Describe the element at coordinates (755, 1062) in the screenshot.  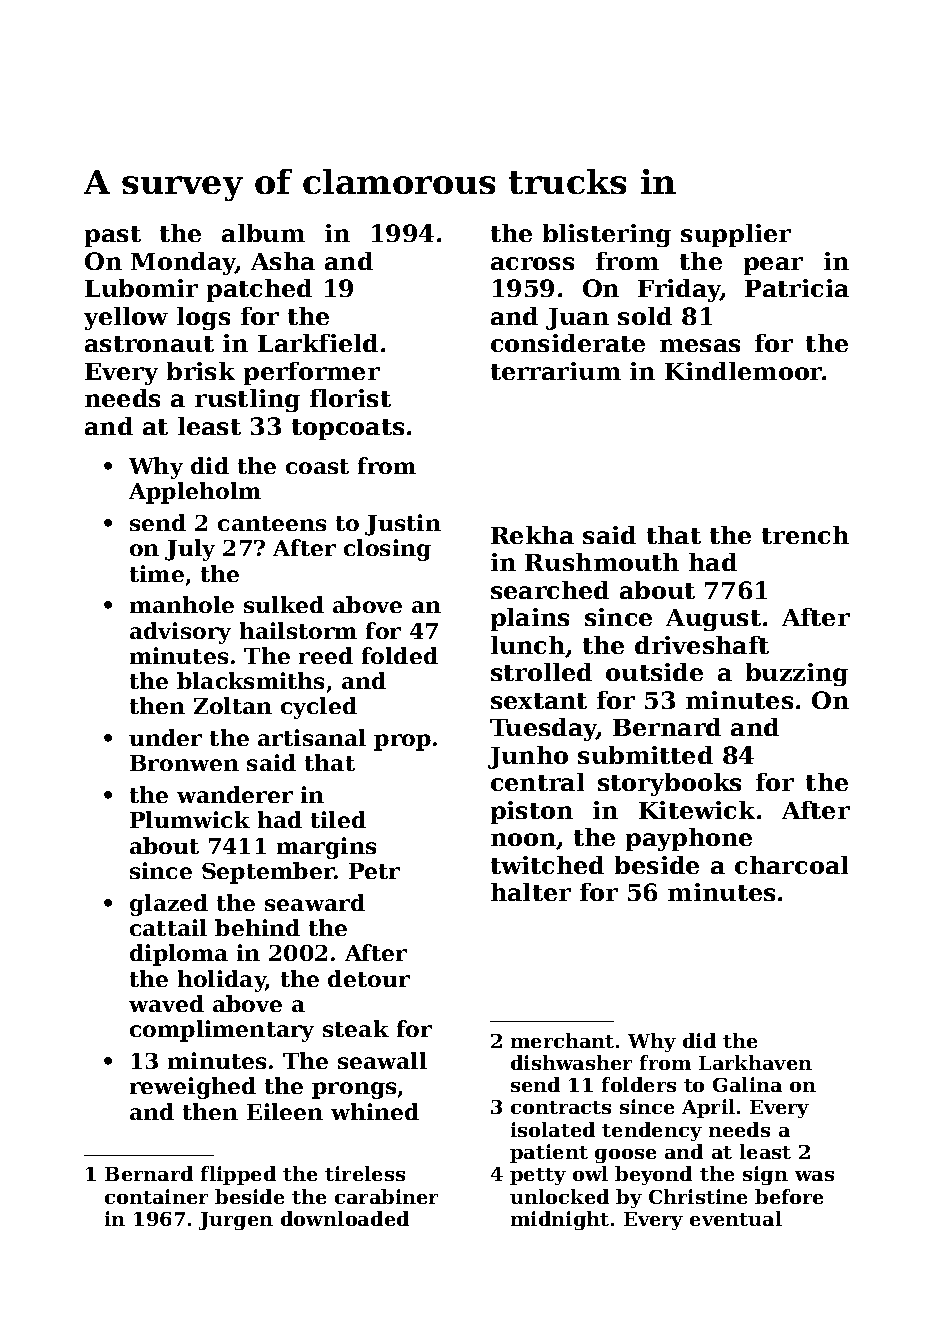
I see `Larkhaven` at that location.
